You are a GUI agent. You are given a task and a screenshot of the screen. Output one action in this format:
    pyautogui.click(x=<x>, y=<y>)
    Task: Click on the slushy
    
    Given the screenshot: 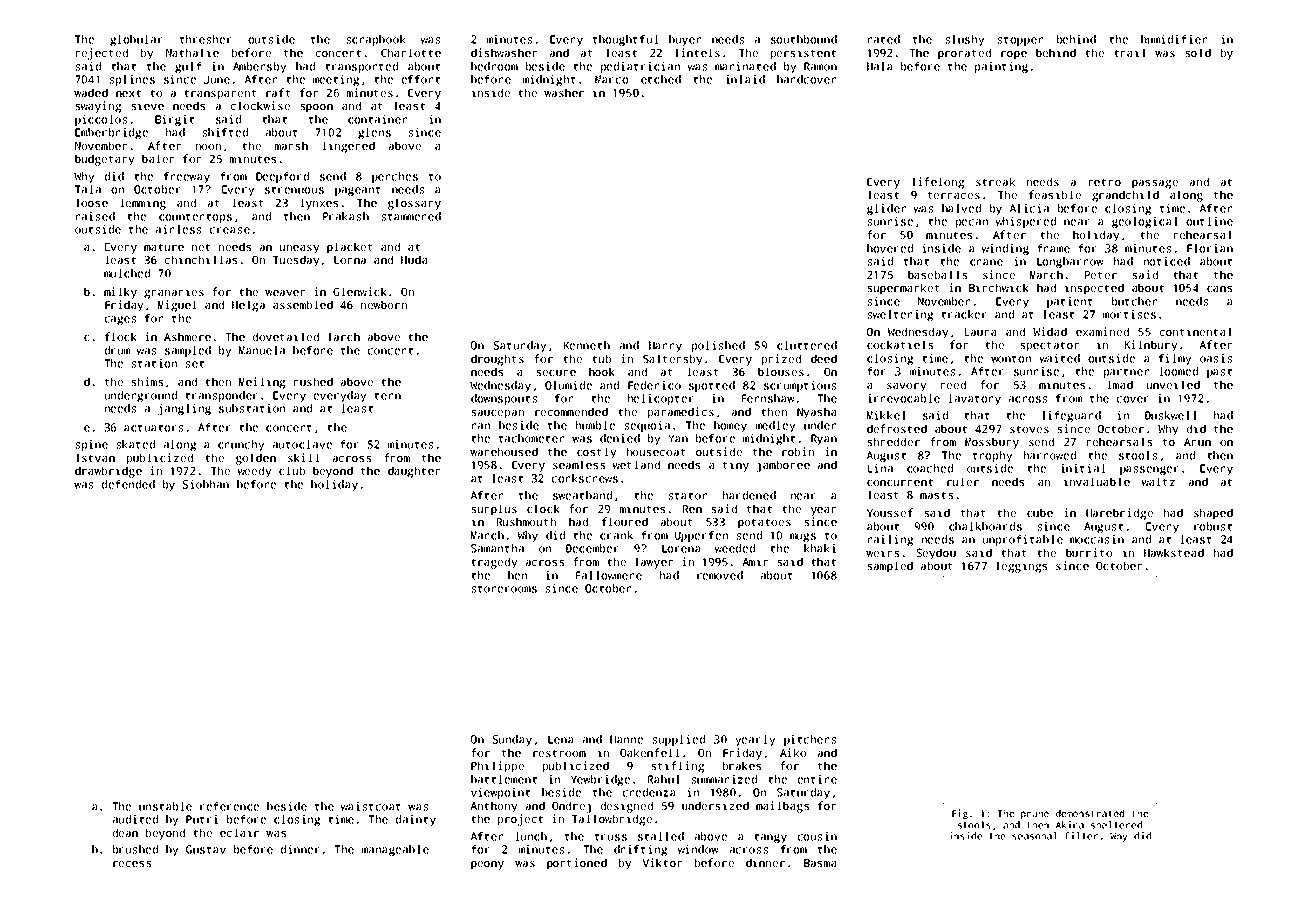 What is the action you would take?
    pyautogui.click(x=964, y=40)
